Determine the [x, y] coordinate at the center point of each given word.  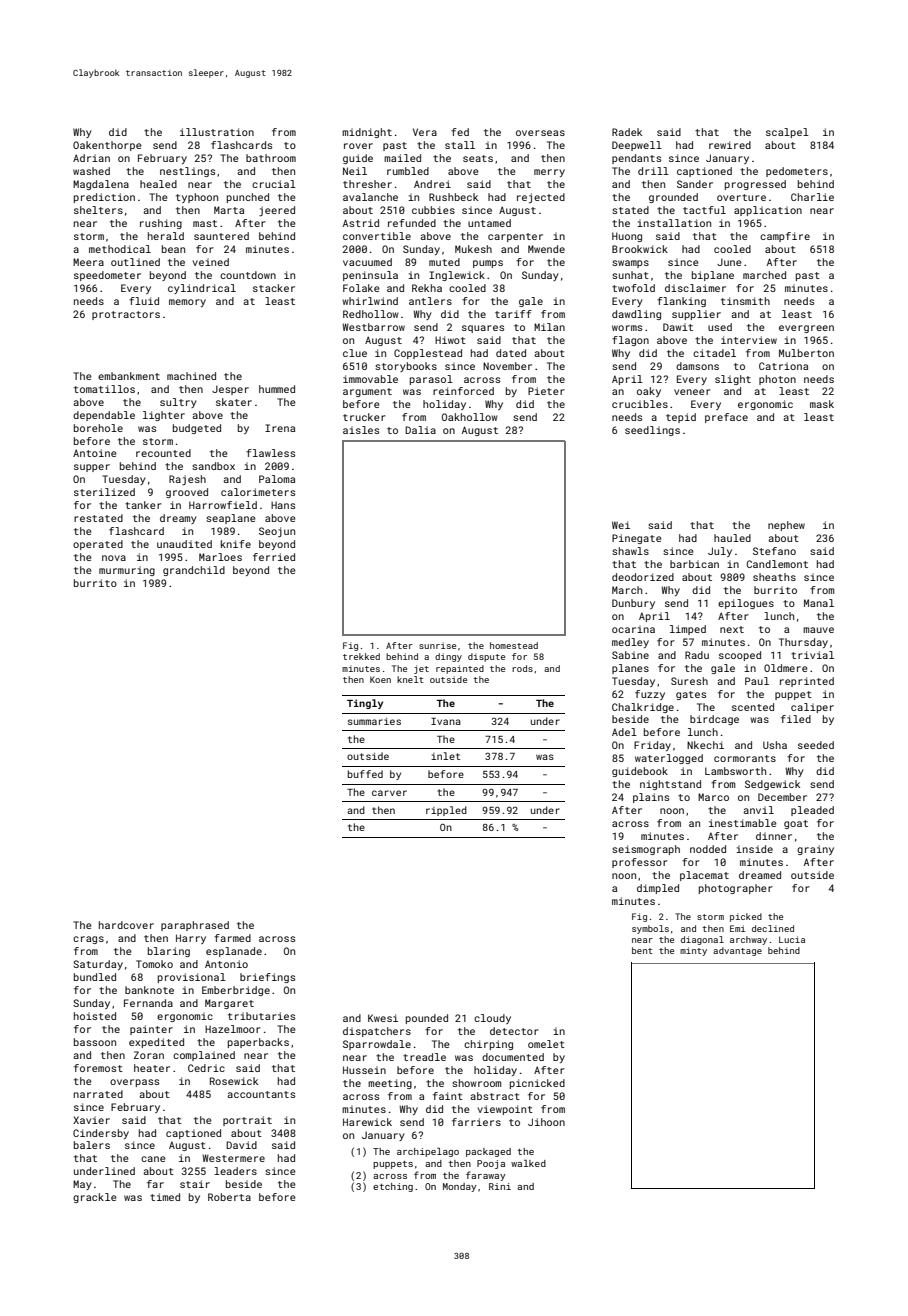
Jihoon [546, 1122]
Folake [361, 288]
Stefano [774, 551]
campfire [785, 237]
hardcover [126, 925]
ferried [274, 557]
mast [205, 223]
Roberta [229, 1197]
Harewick [367, 1122]
